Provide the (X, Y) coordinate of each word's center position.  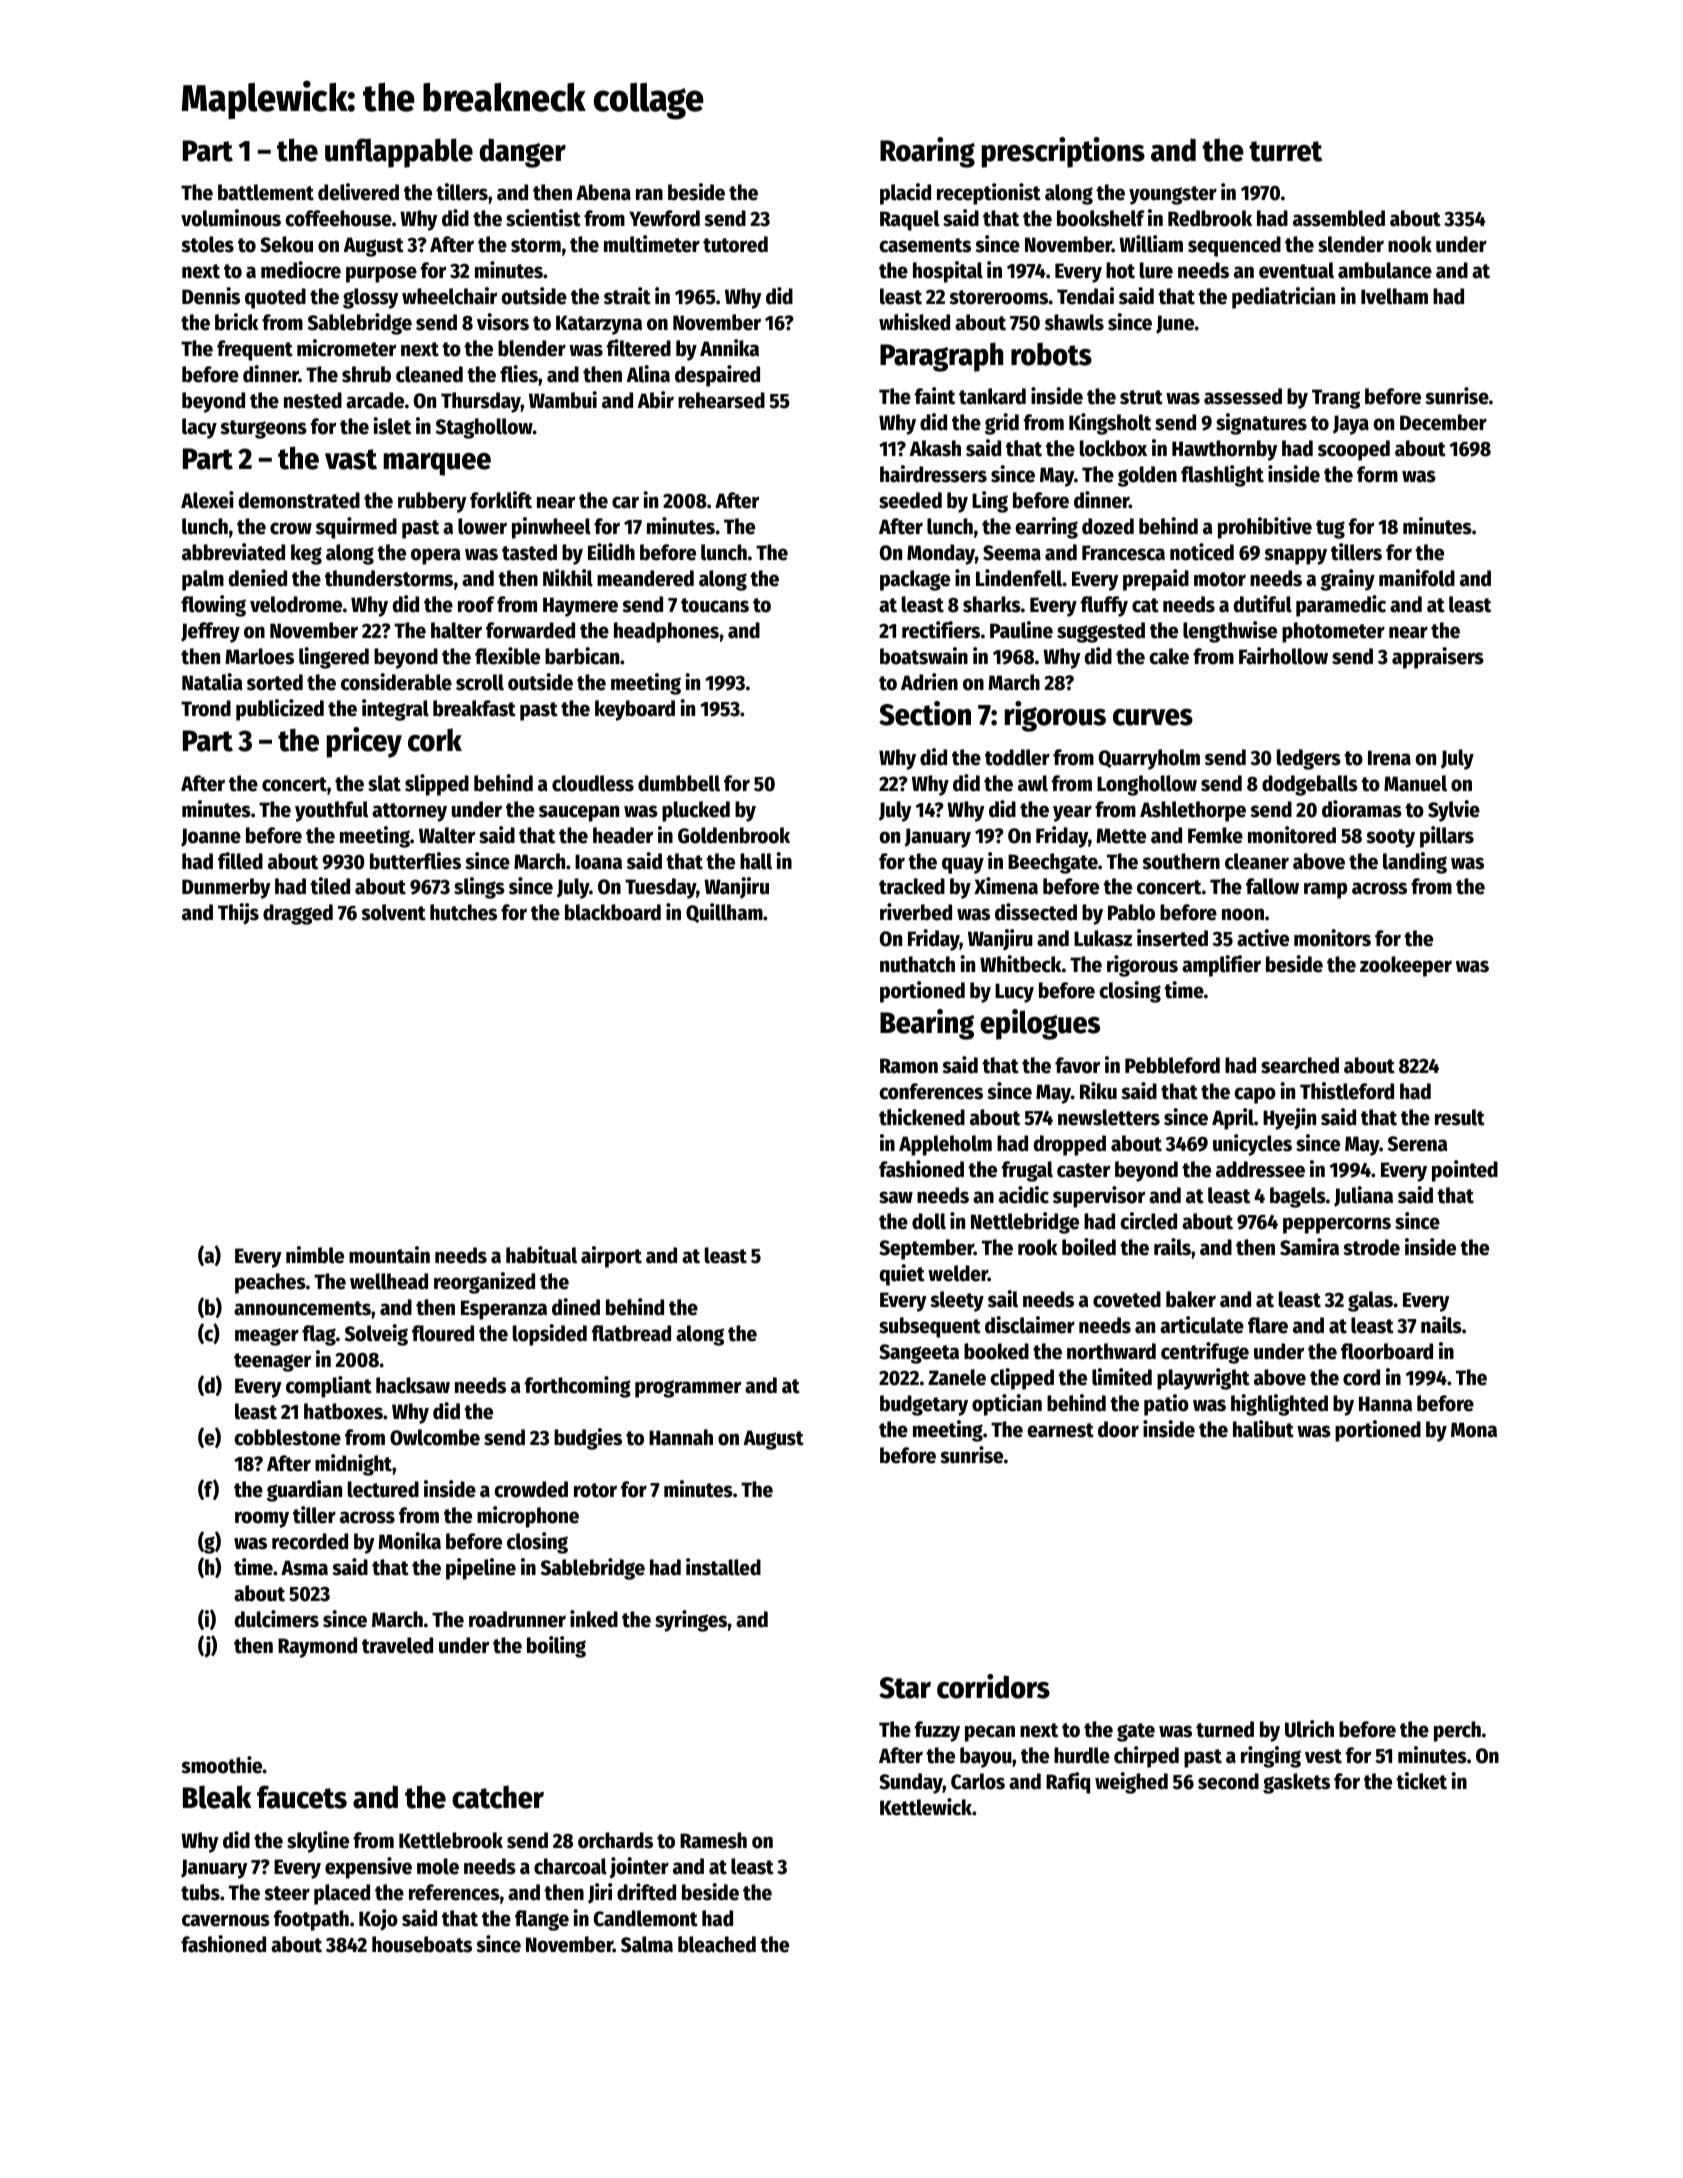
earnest (1060, 1430)
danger (522, 153)
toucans (715, 605)
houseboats (422, 1944)
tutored (735, 244)
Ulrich (1309, 1729)
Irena (1389, 758)
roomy (262, 1519)
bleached (717, 1944)
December (1443, 422)
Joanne (211, 837)
